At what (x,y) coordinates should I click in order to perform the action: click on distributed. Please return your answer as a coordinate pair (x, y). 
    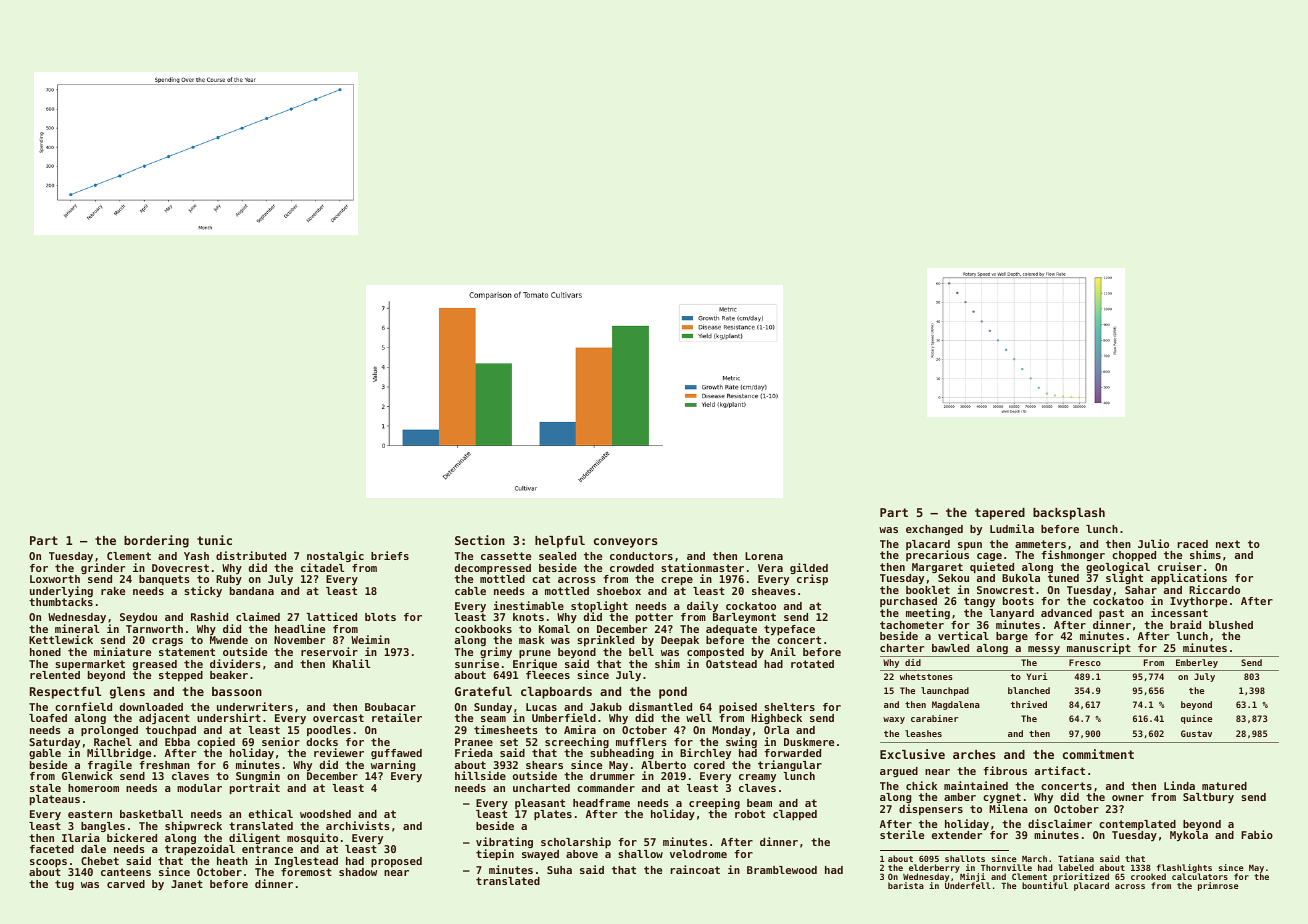
    Looking at the image, I should click on (251, 555).
